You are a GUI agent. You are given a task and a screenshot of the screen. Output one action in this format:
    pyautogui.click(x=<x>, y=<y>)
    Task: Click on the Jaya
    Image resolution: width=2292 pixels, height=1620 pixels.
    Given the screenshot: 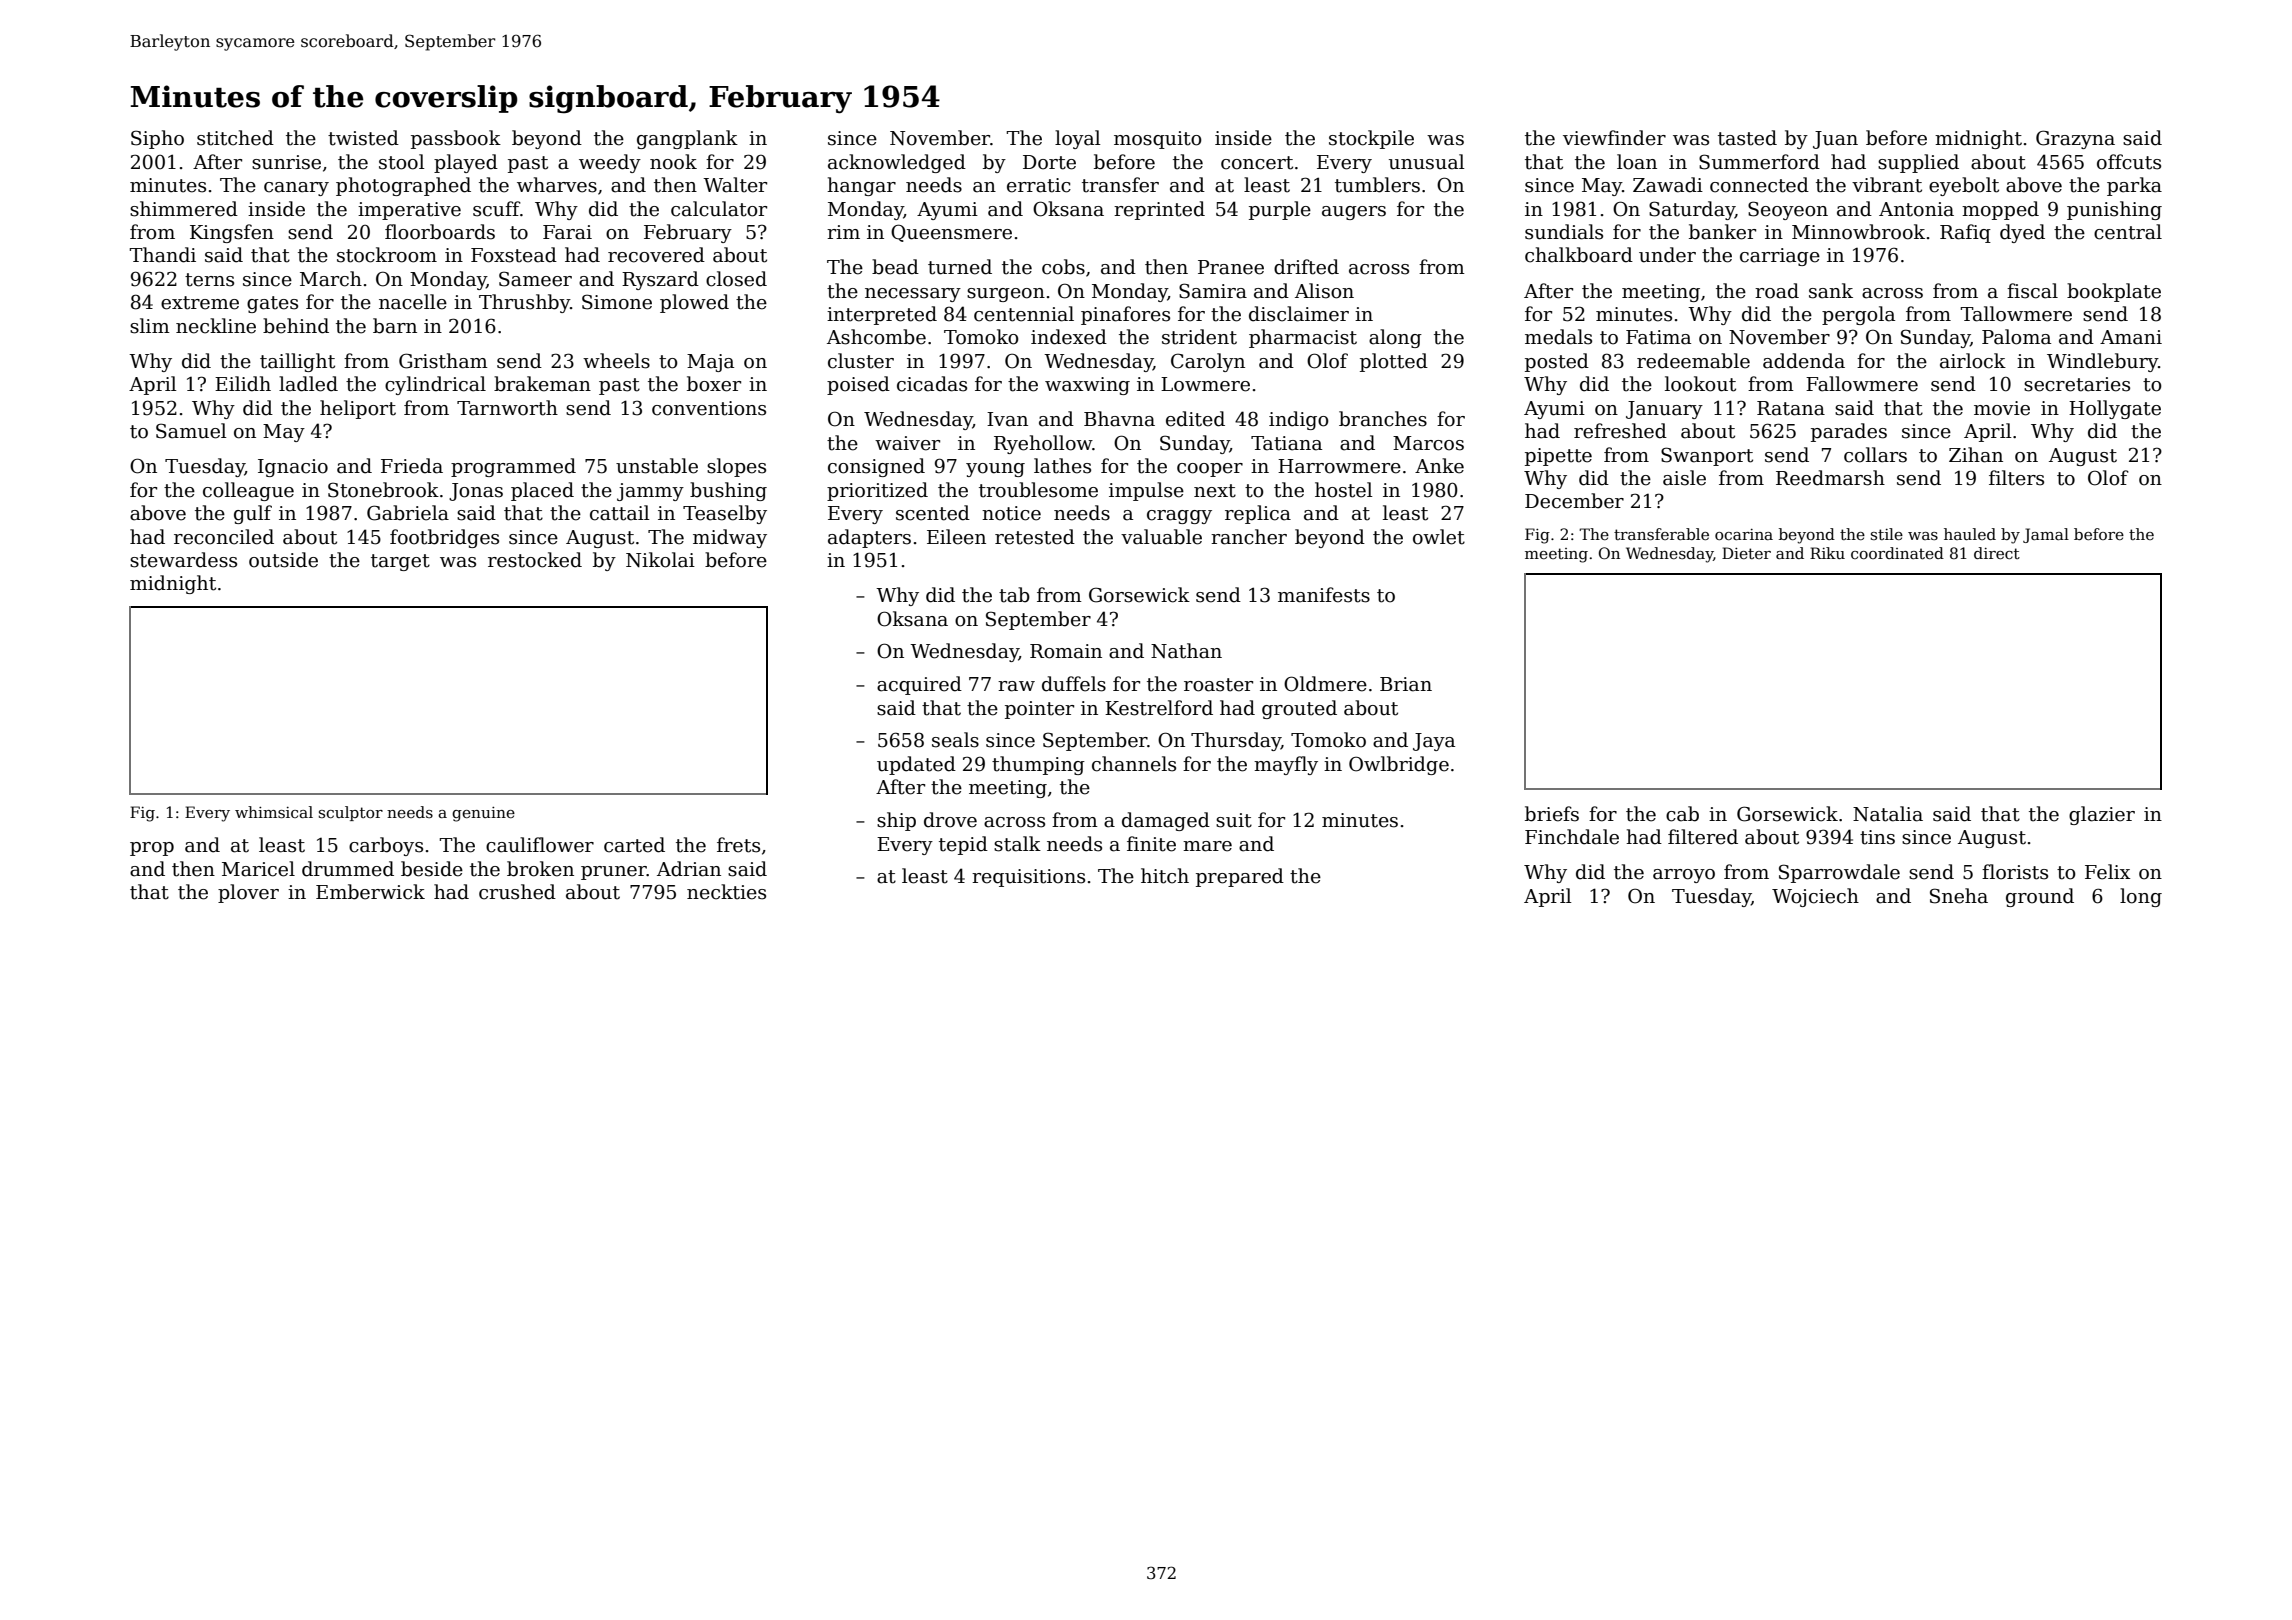 What is the action you would take?
    pyautogui.click(x=1434, y=742)
